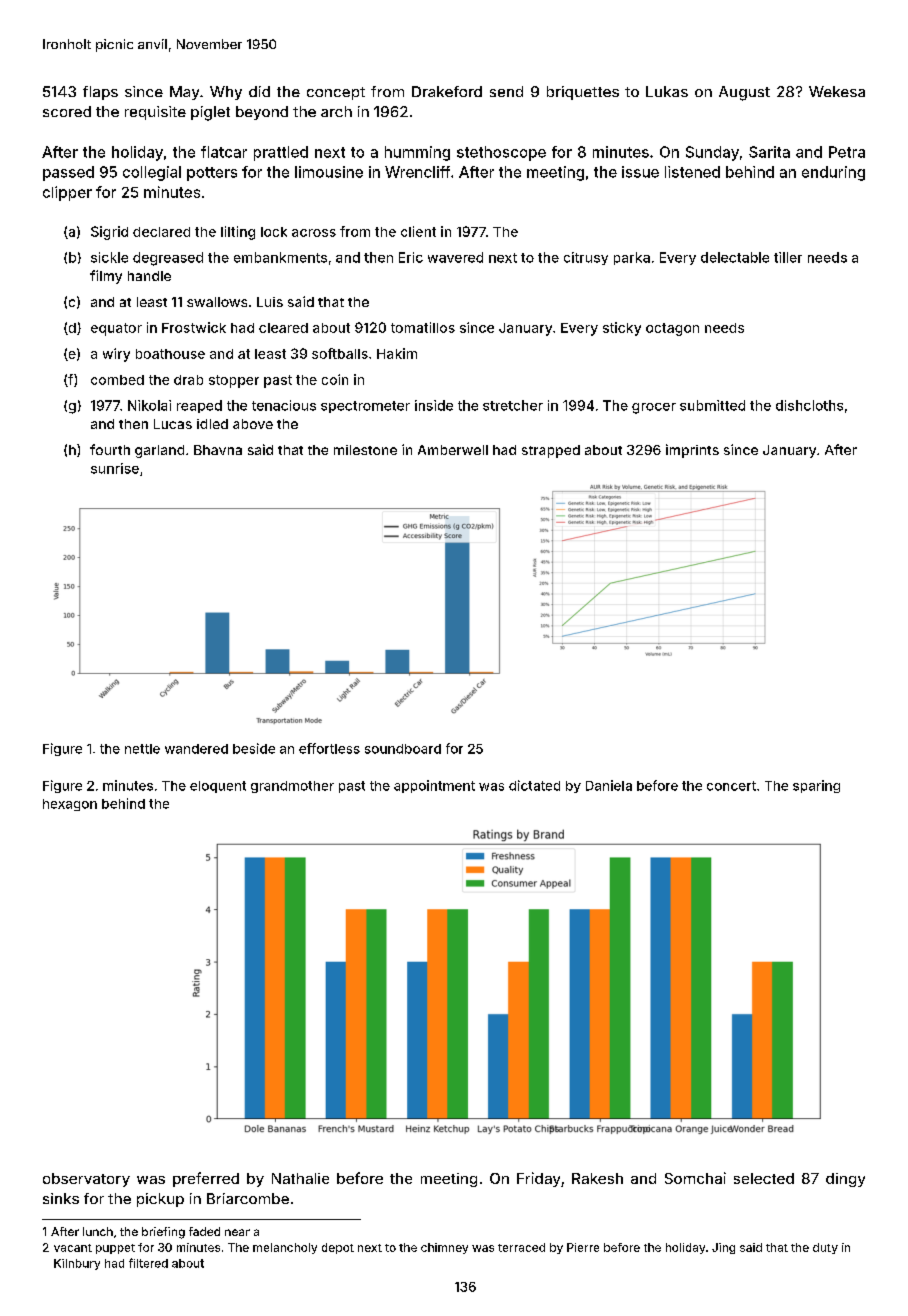  What do you see at coordinates (534, 785) in the screenshot?
I see `dictated` at bounding box center [534, 785].
